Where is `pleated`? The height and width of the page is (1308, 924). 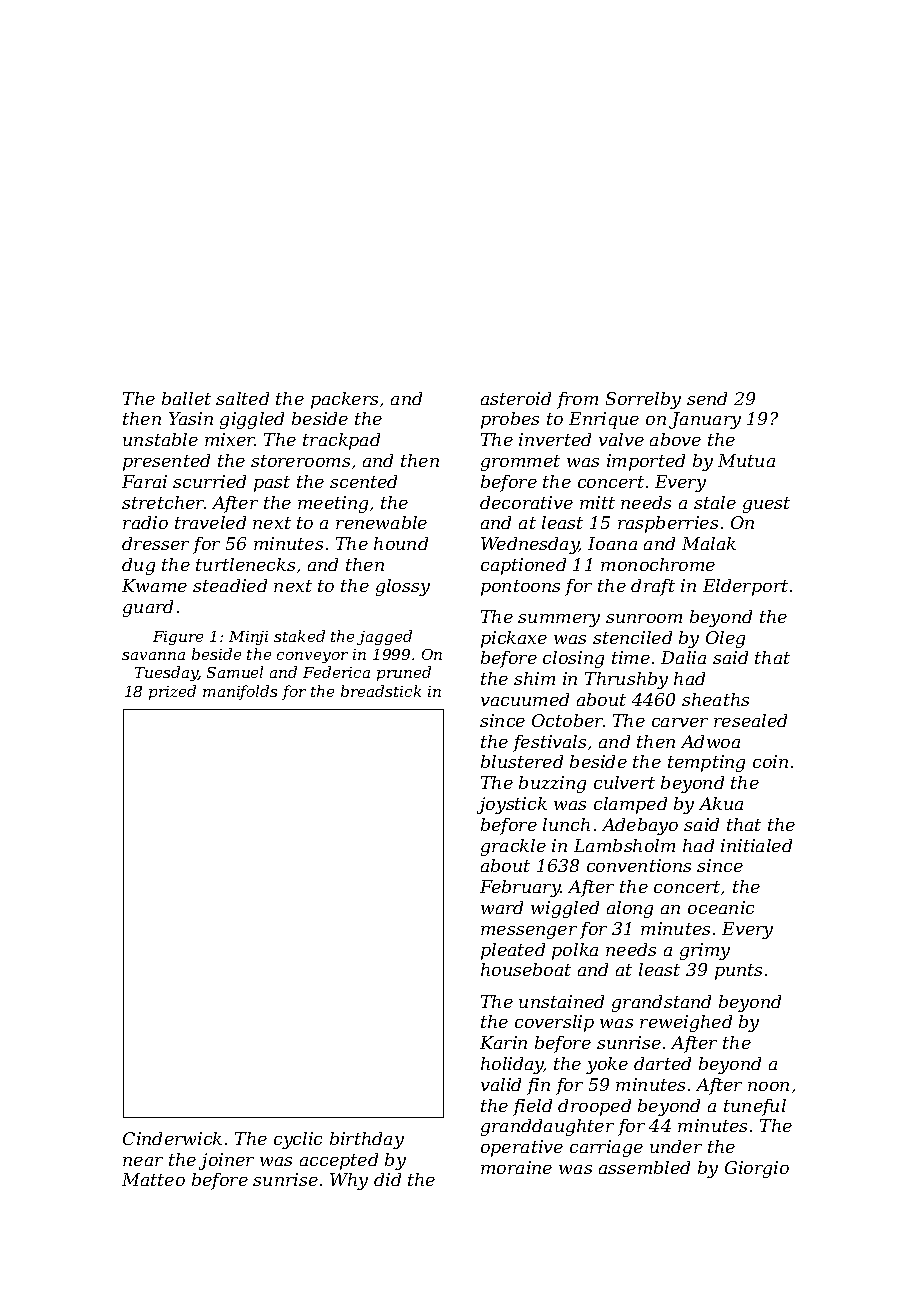 pleated is located at coordinates (513, 951).
